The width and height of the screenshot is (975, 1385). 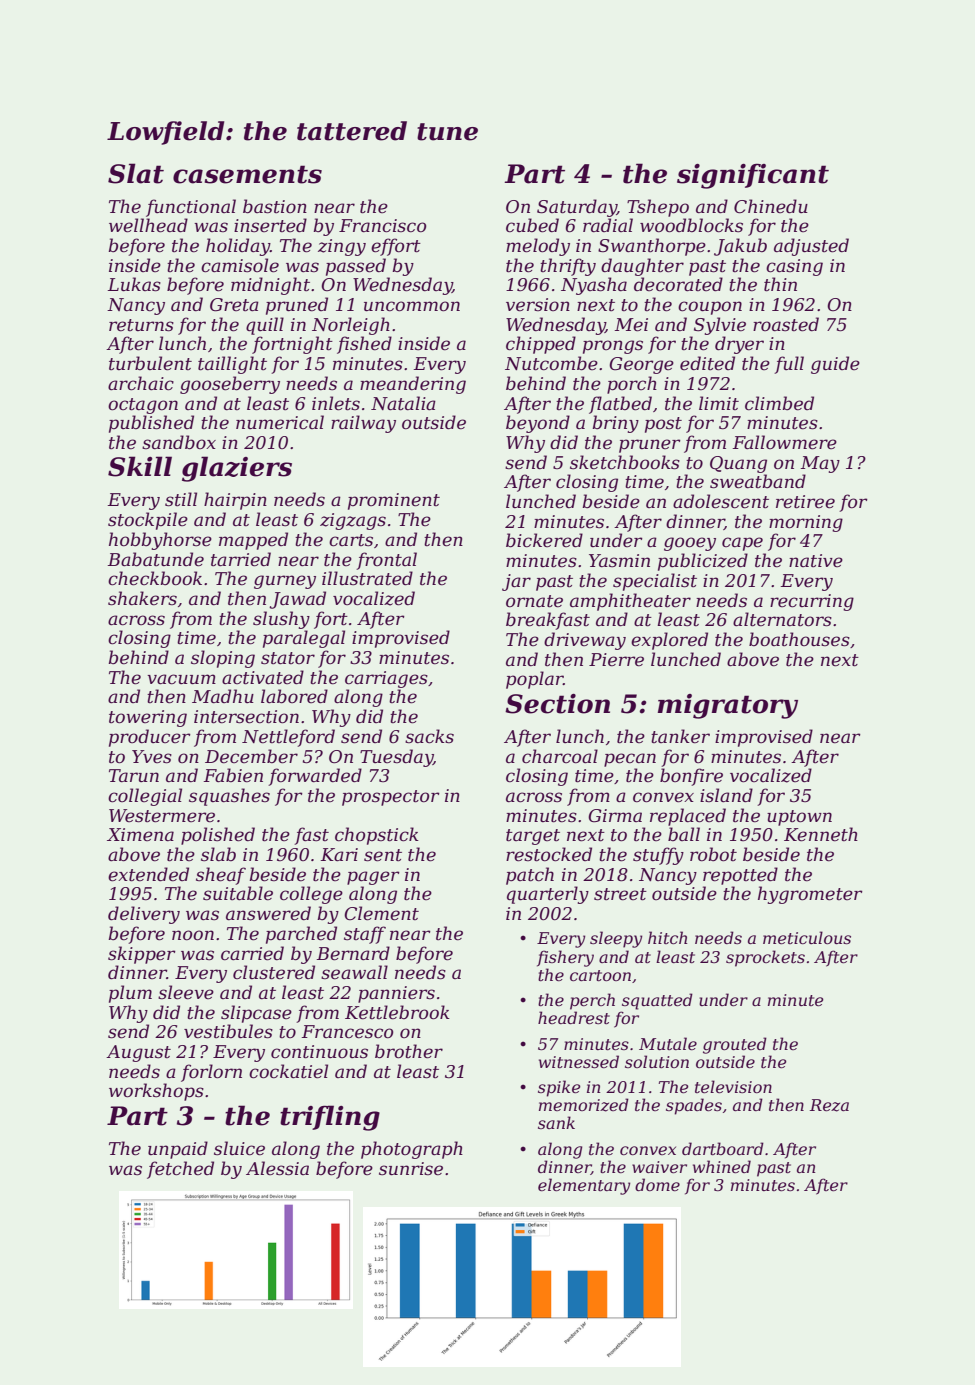 What do you see at coordinates (140, 466) in the screenshot?
I see `Skill` at bounding box center [140, 466].
